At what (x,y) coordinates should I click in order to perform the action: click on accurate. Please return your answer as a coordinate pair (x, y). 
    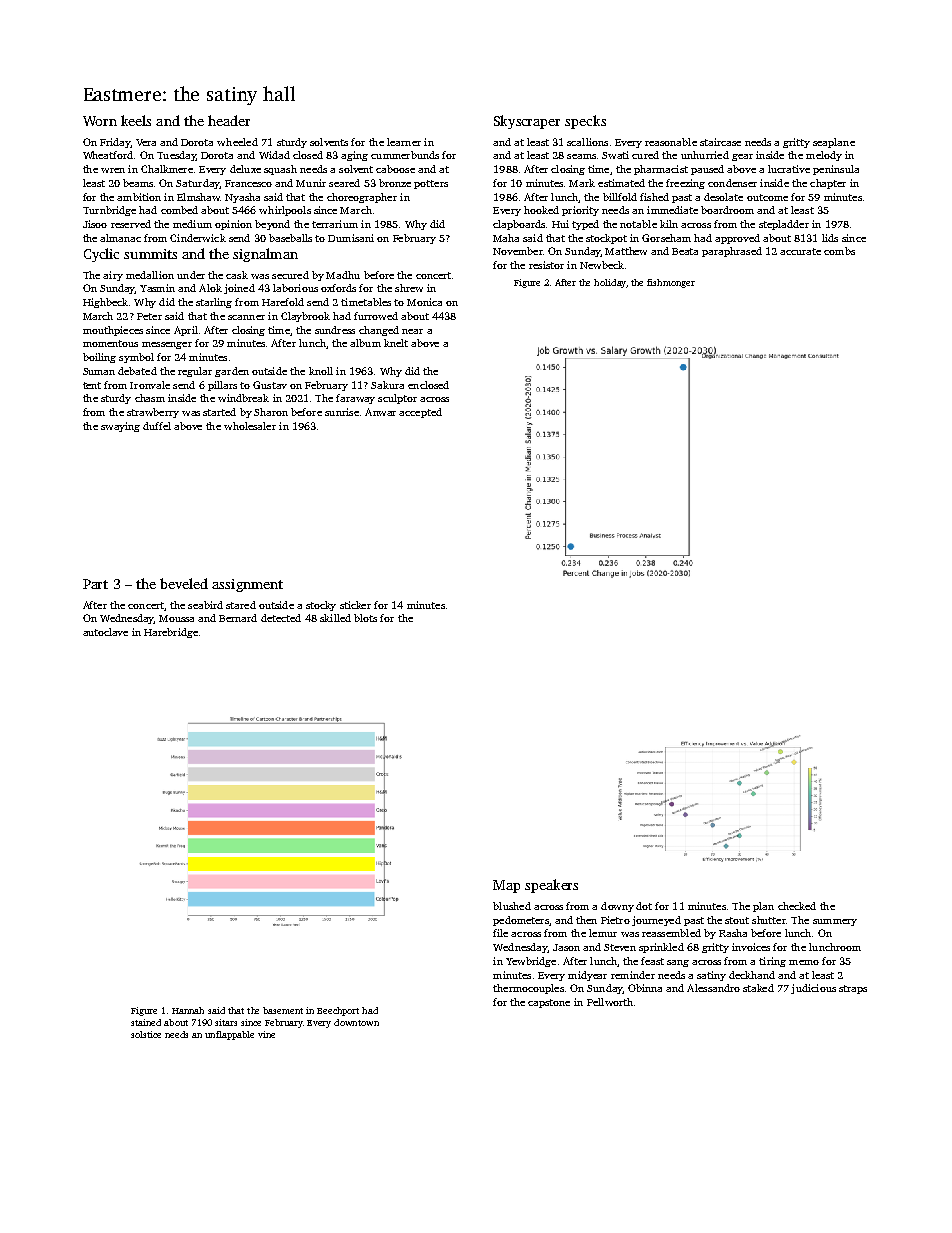
    Looking at the image, I should click on (800, 251).
